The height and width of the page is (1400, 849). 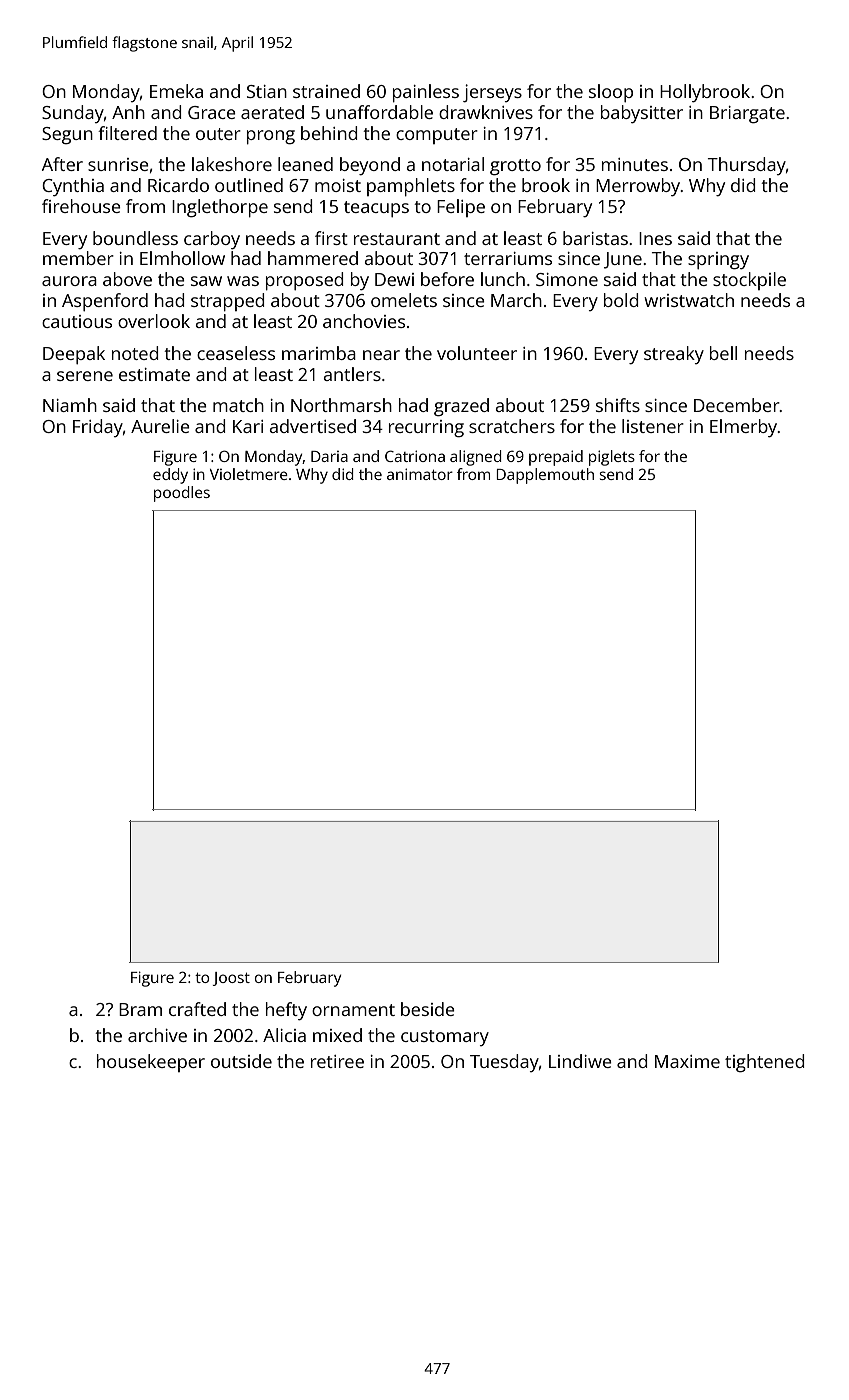 I want to click on Dapplemouth, so click(x=545, y=476).
